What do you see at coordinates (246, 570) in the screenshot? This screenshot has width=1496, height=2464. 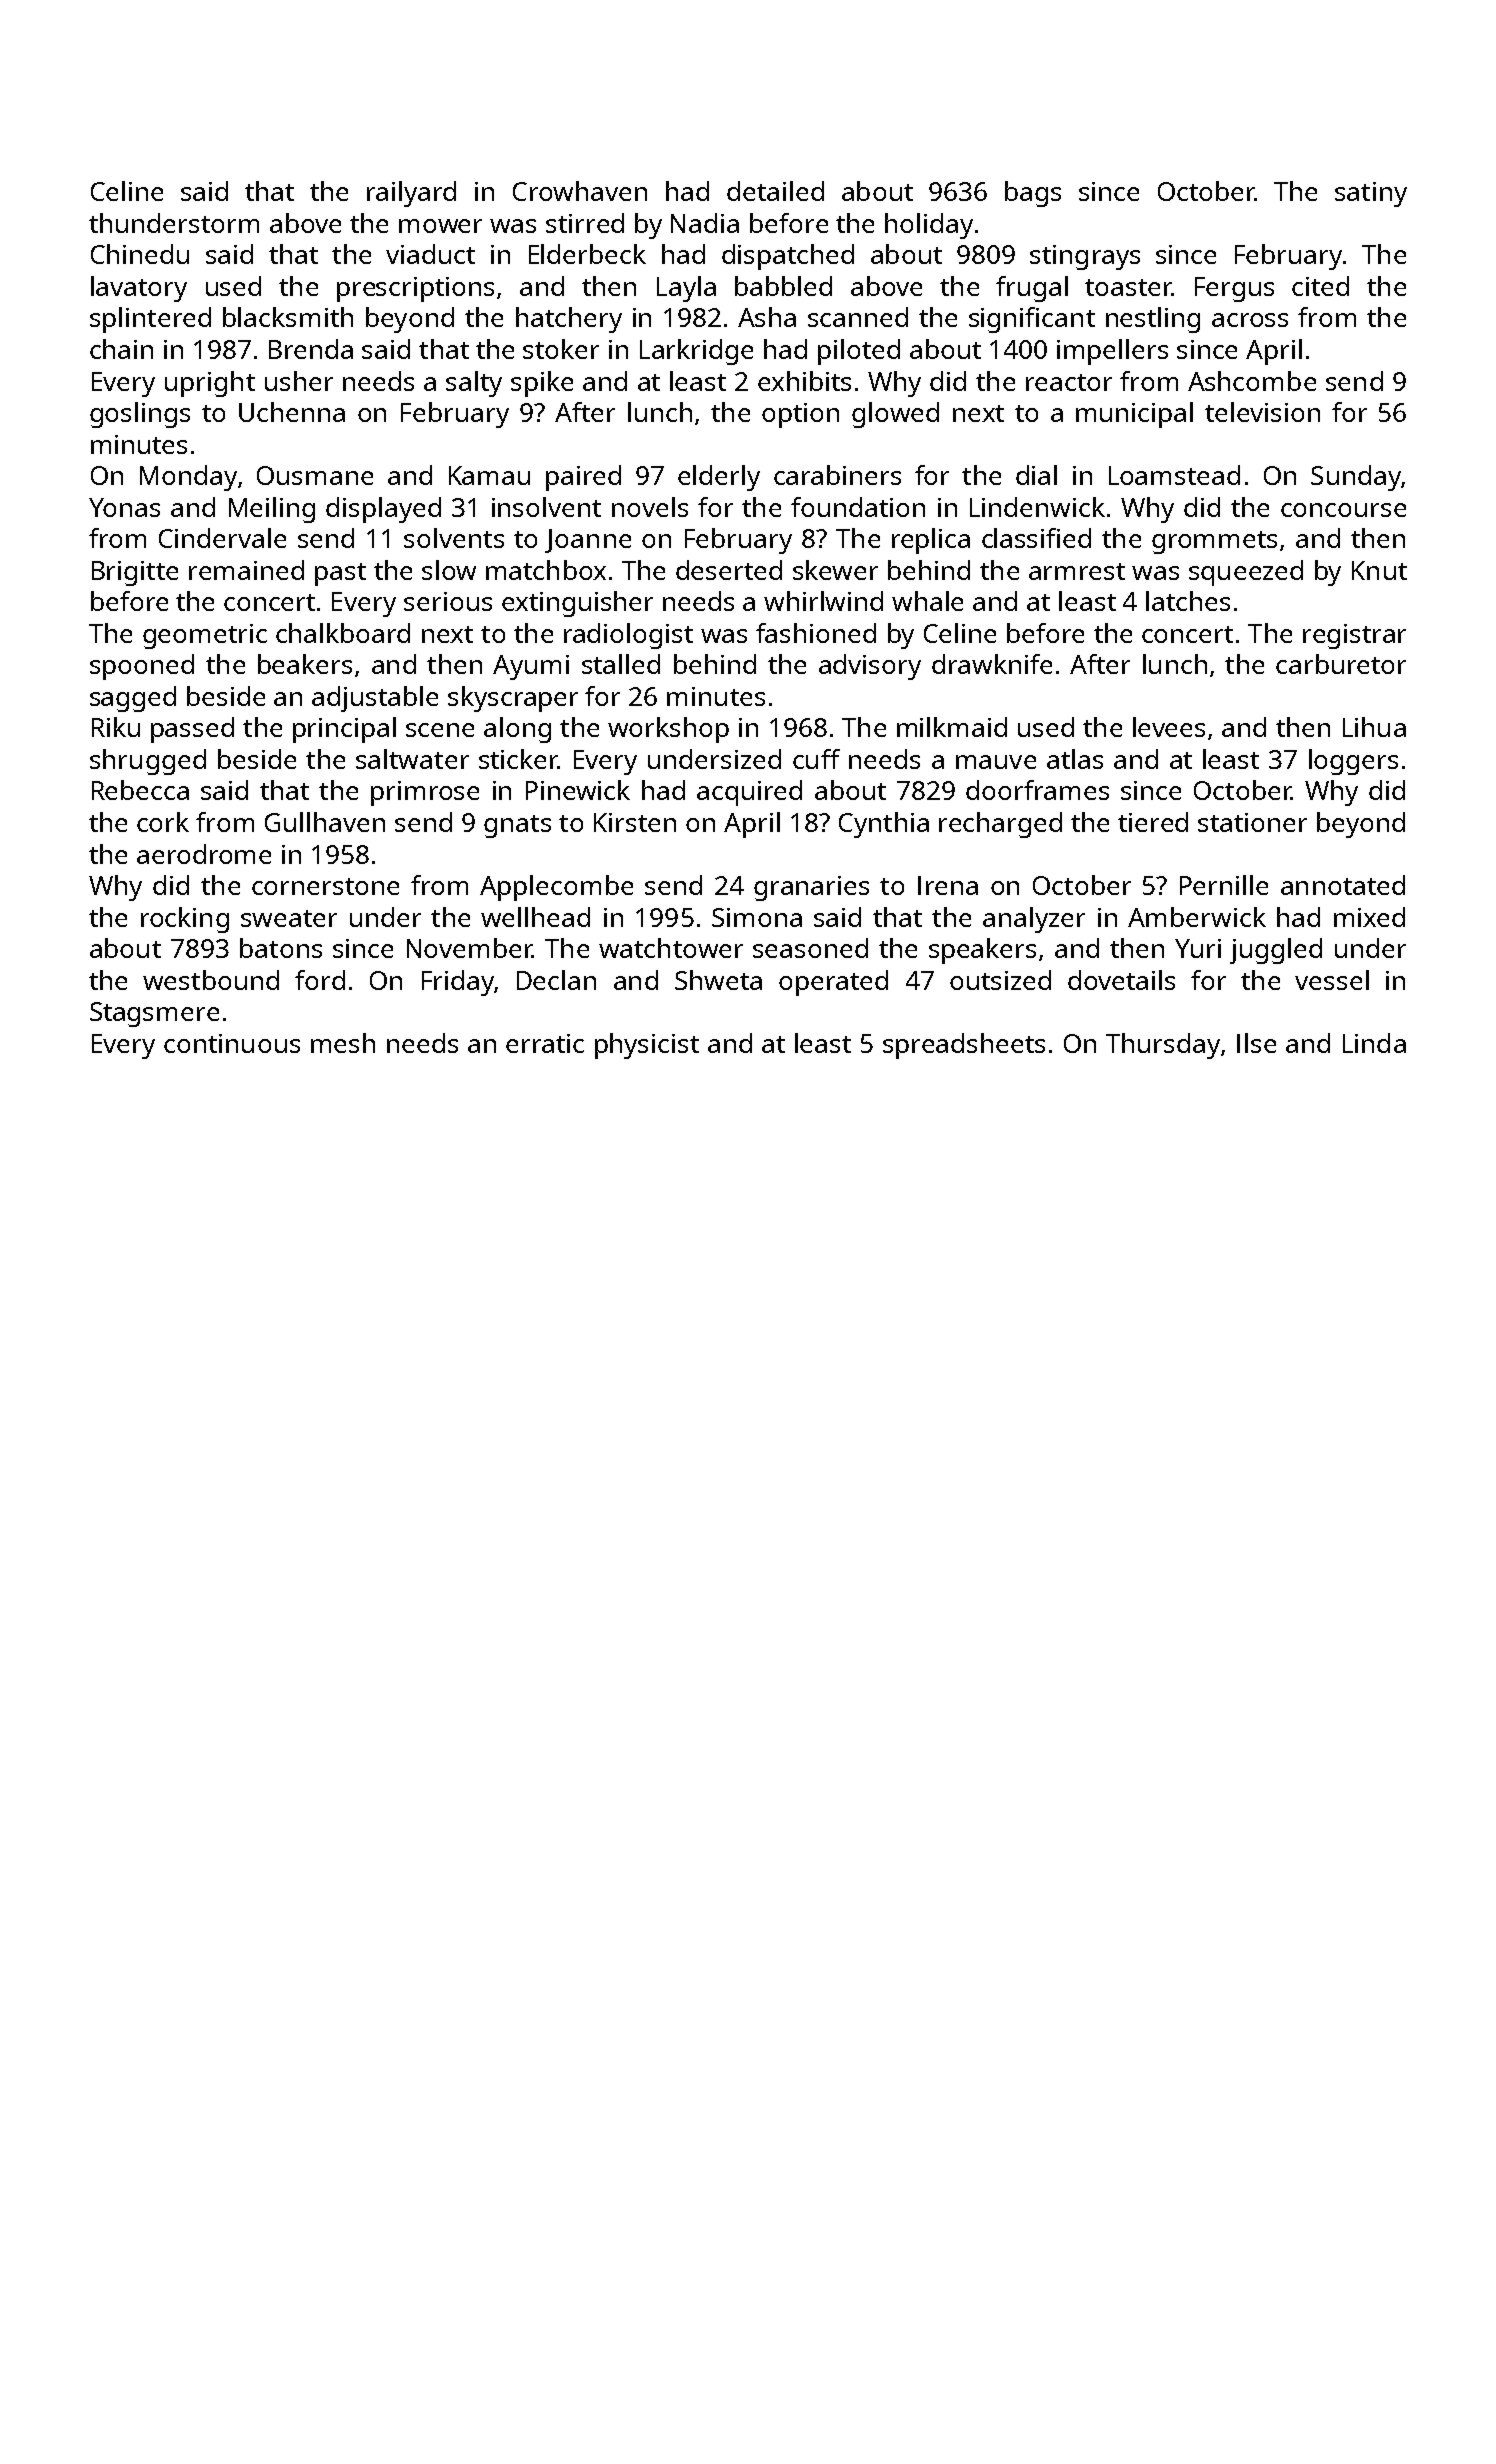 I see `remained` at bounding box center [246, 570].
